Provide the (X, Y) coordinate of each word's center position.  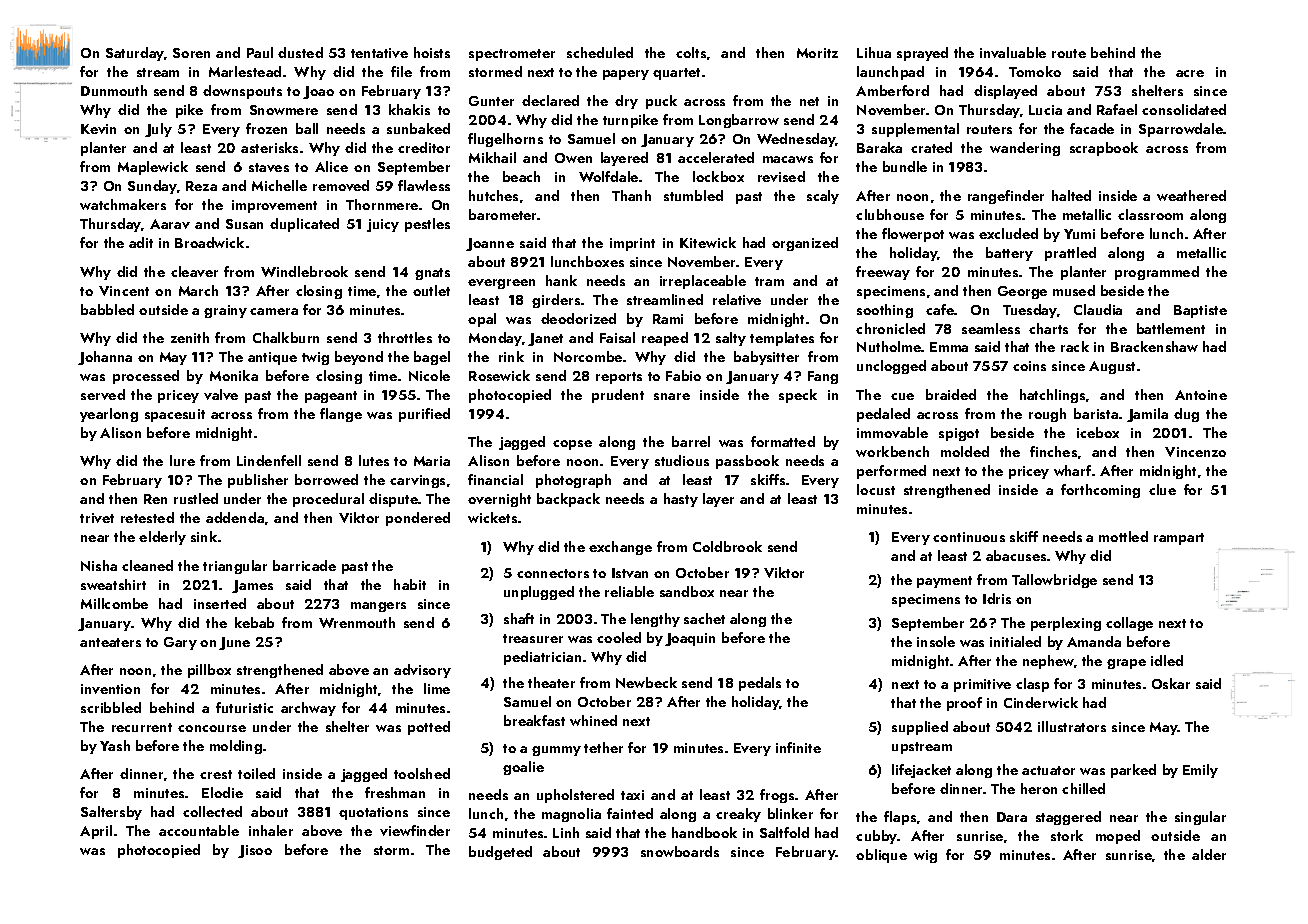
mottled (1123, 536)
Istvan (630, 573)
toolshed (422, 773)
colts (691, 52)
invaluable (1013, 52)
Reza (201, 186)
